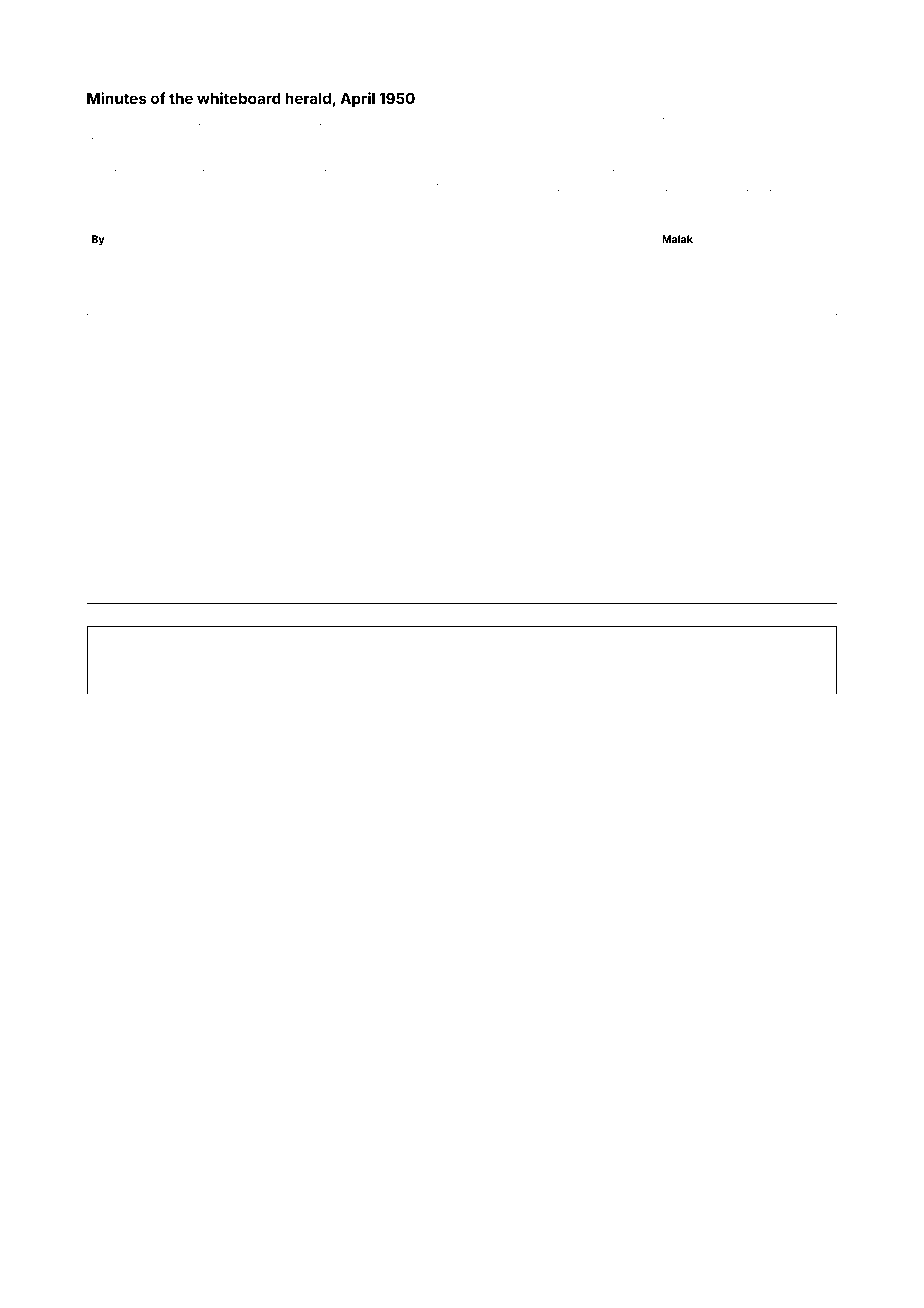 This screenshot has height=1308, width=924. I want to click on holiday, so click(169, 615).
